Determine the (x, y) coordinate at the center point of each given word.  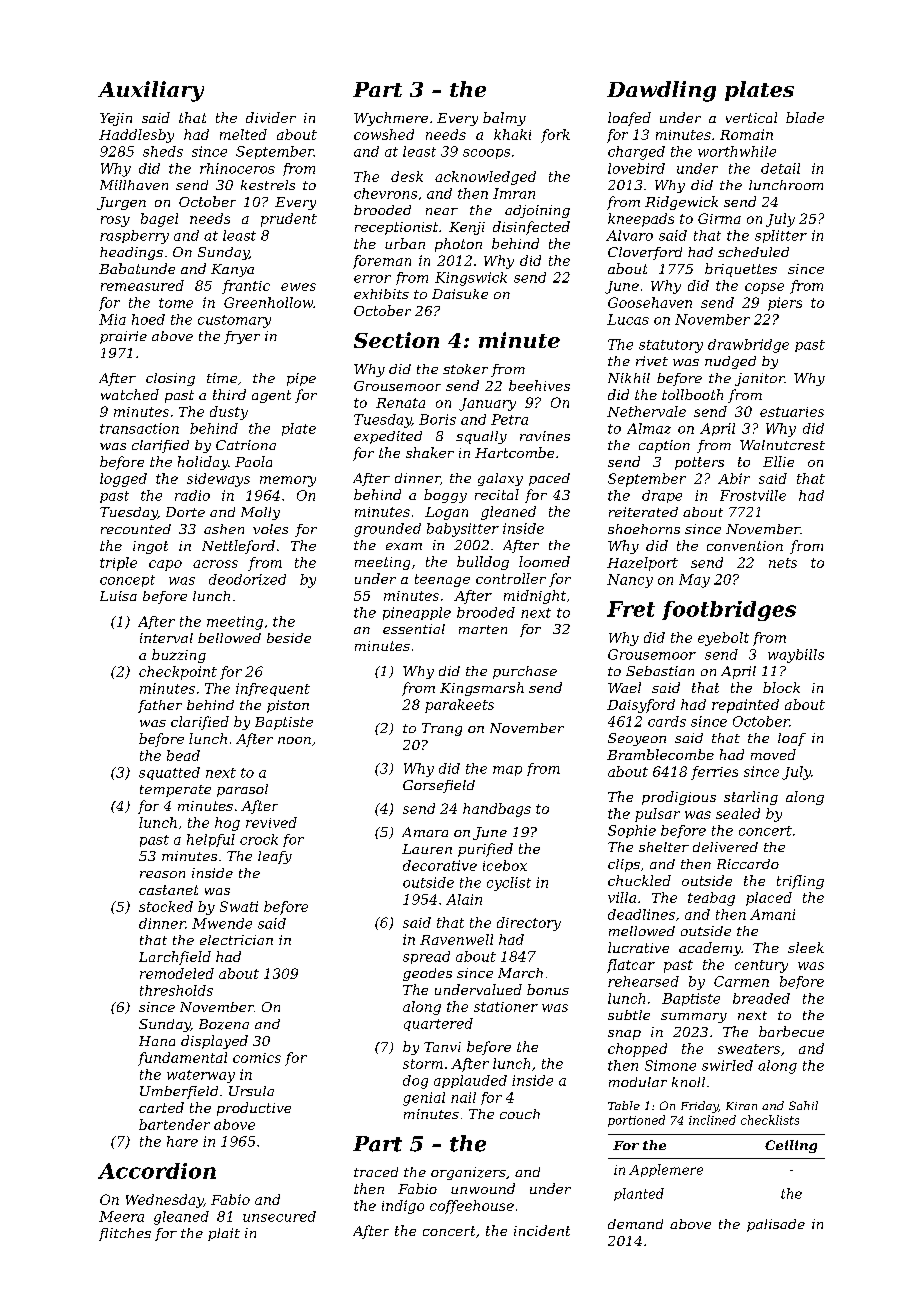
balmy (504, 119)
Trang (442, 729)
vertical (751, 117)
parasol (242, 790)
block (781, 687)
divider (271, 117)
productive (254, 1109)
